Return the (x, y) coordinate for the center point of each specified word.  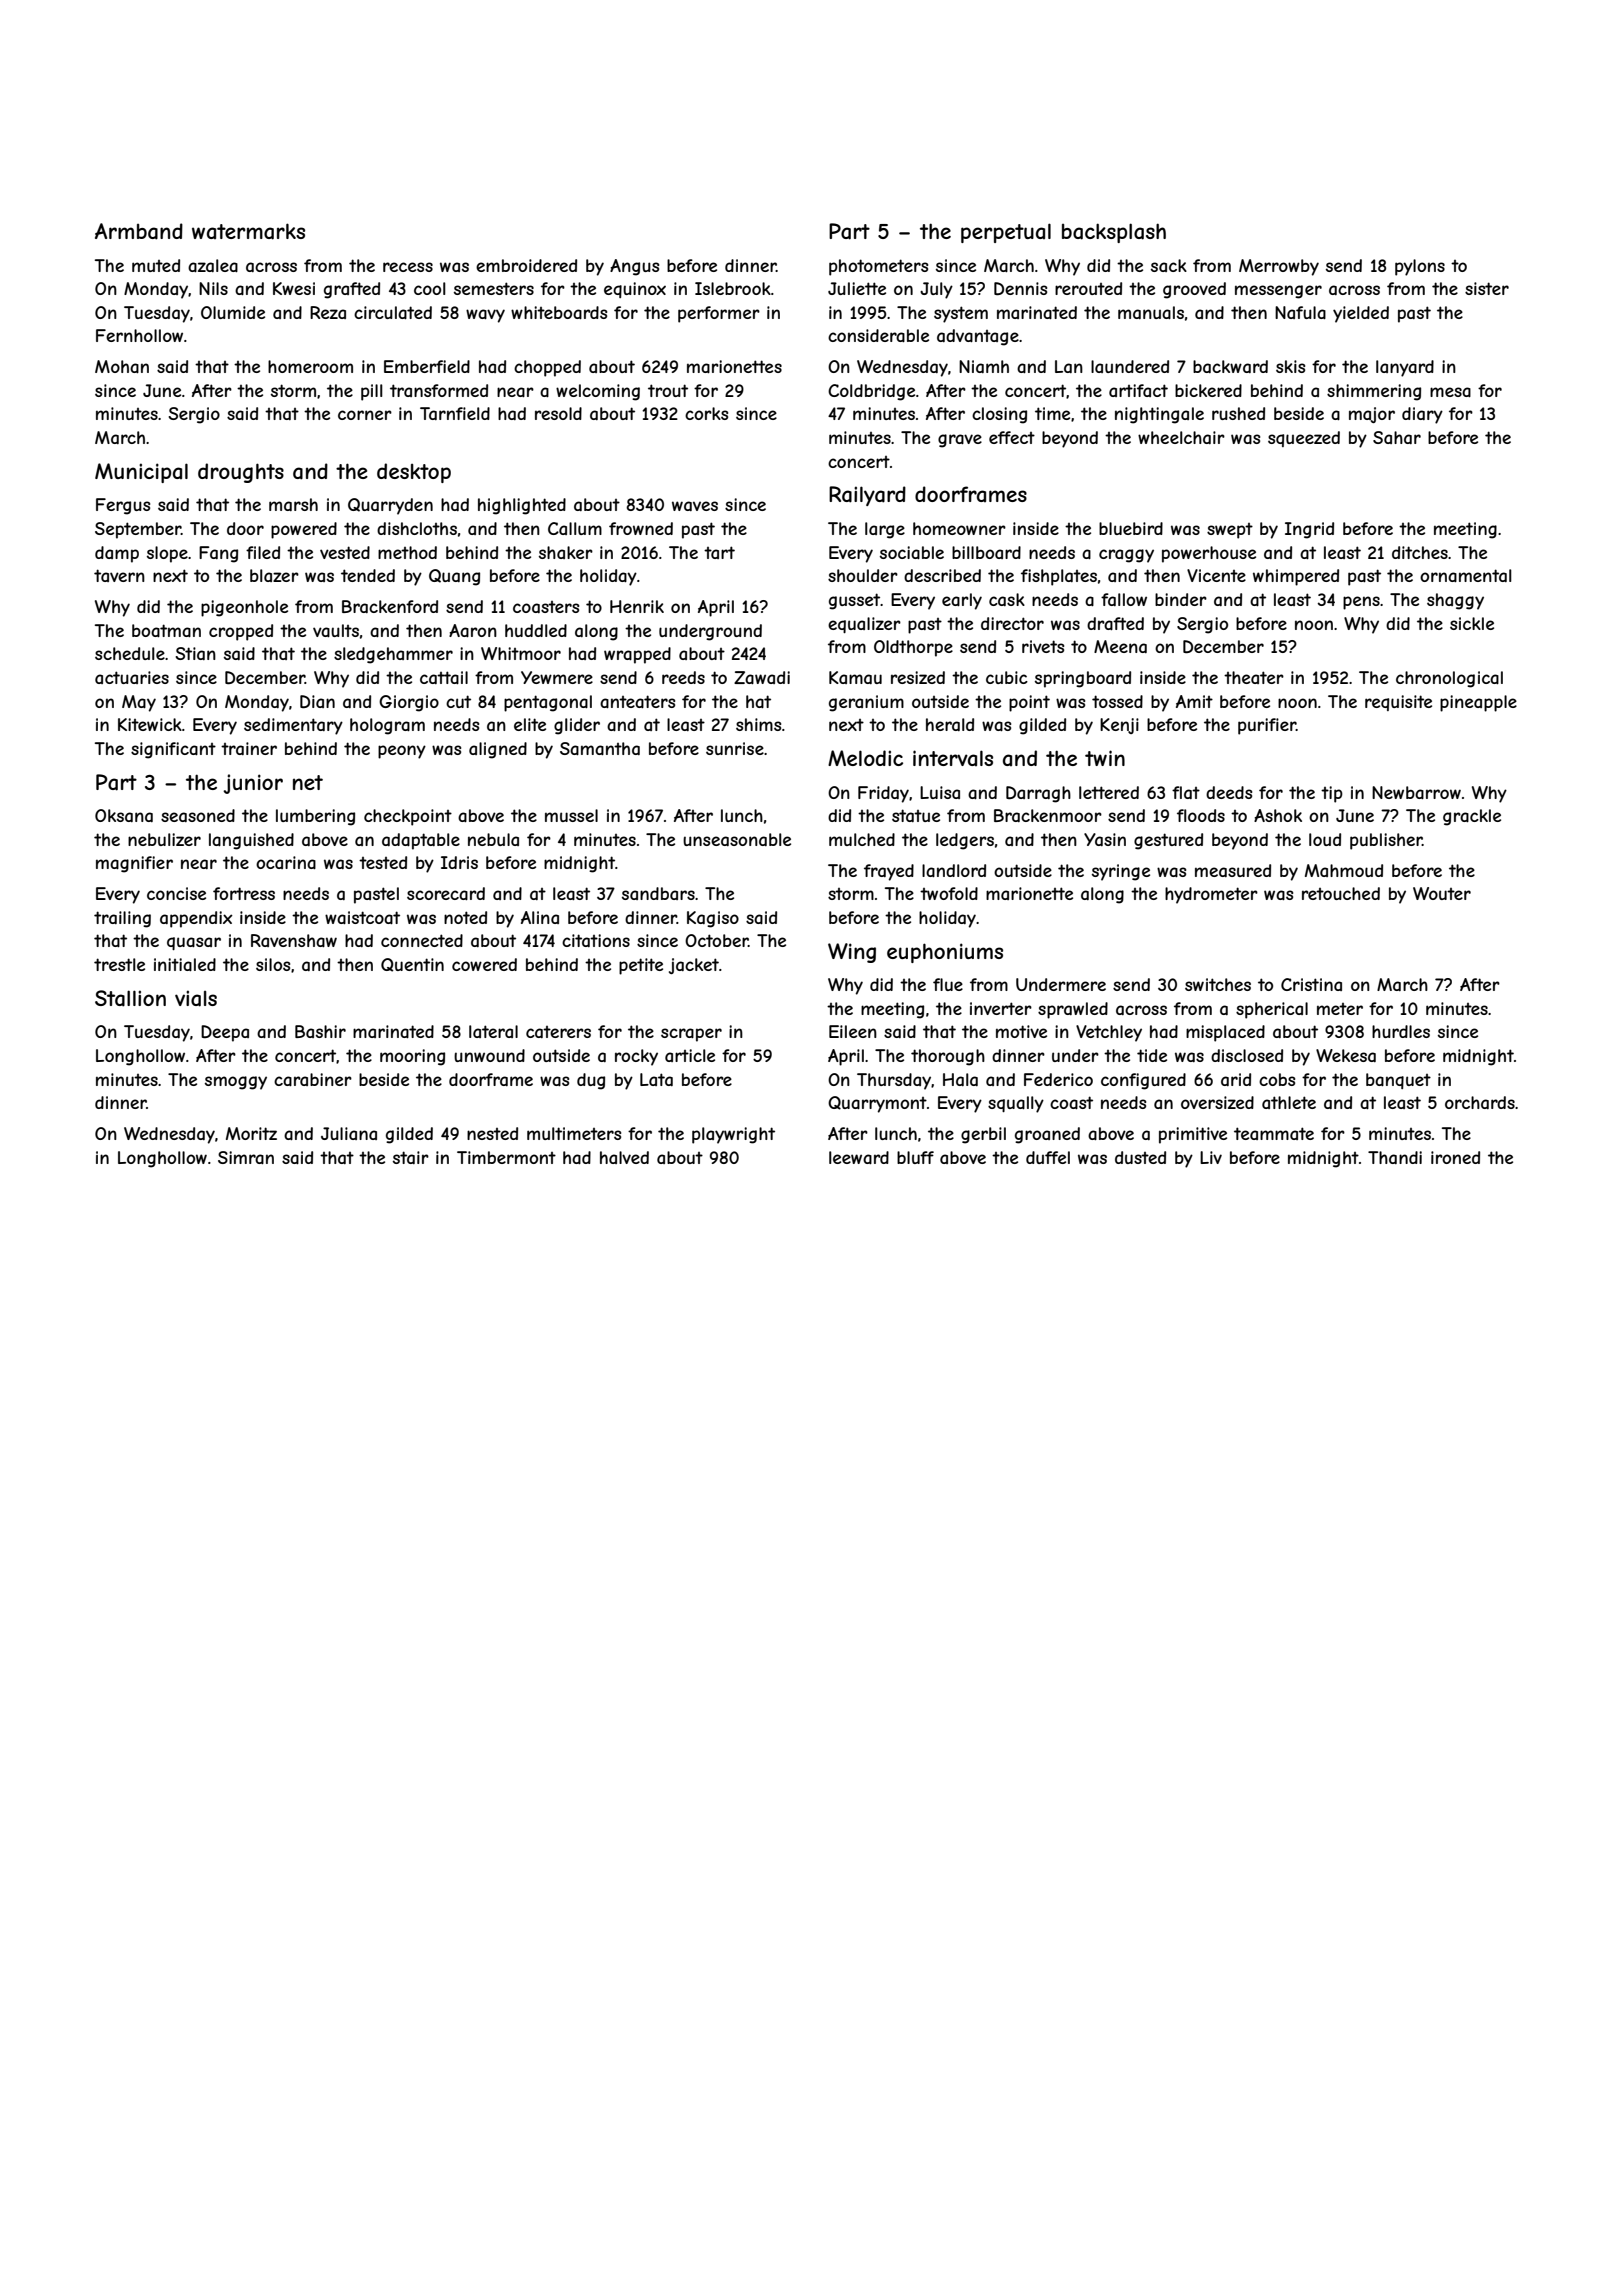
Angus (634, 267)
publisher (1386, 841)
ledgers (965, 841)
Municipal (141, 473)
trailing (122, 919)
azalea (213, 265)
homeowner (959, 528)
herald (950, 724)
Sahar (1397, 437)
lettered (1109, 792)
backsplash (1114, 233)
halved (624, 1157)
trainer (249, 748)
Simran (246, 1157)
